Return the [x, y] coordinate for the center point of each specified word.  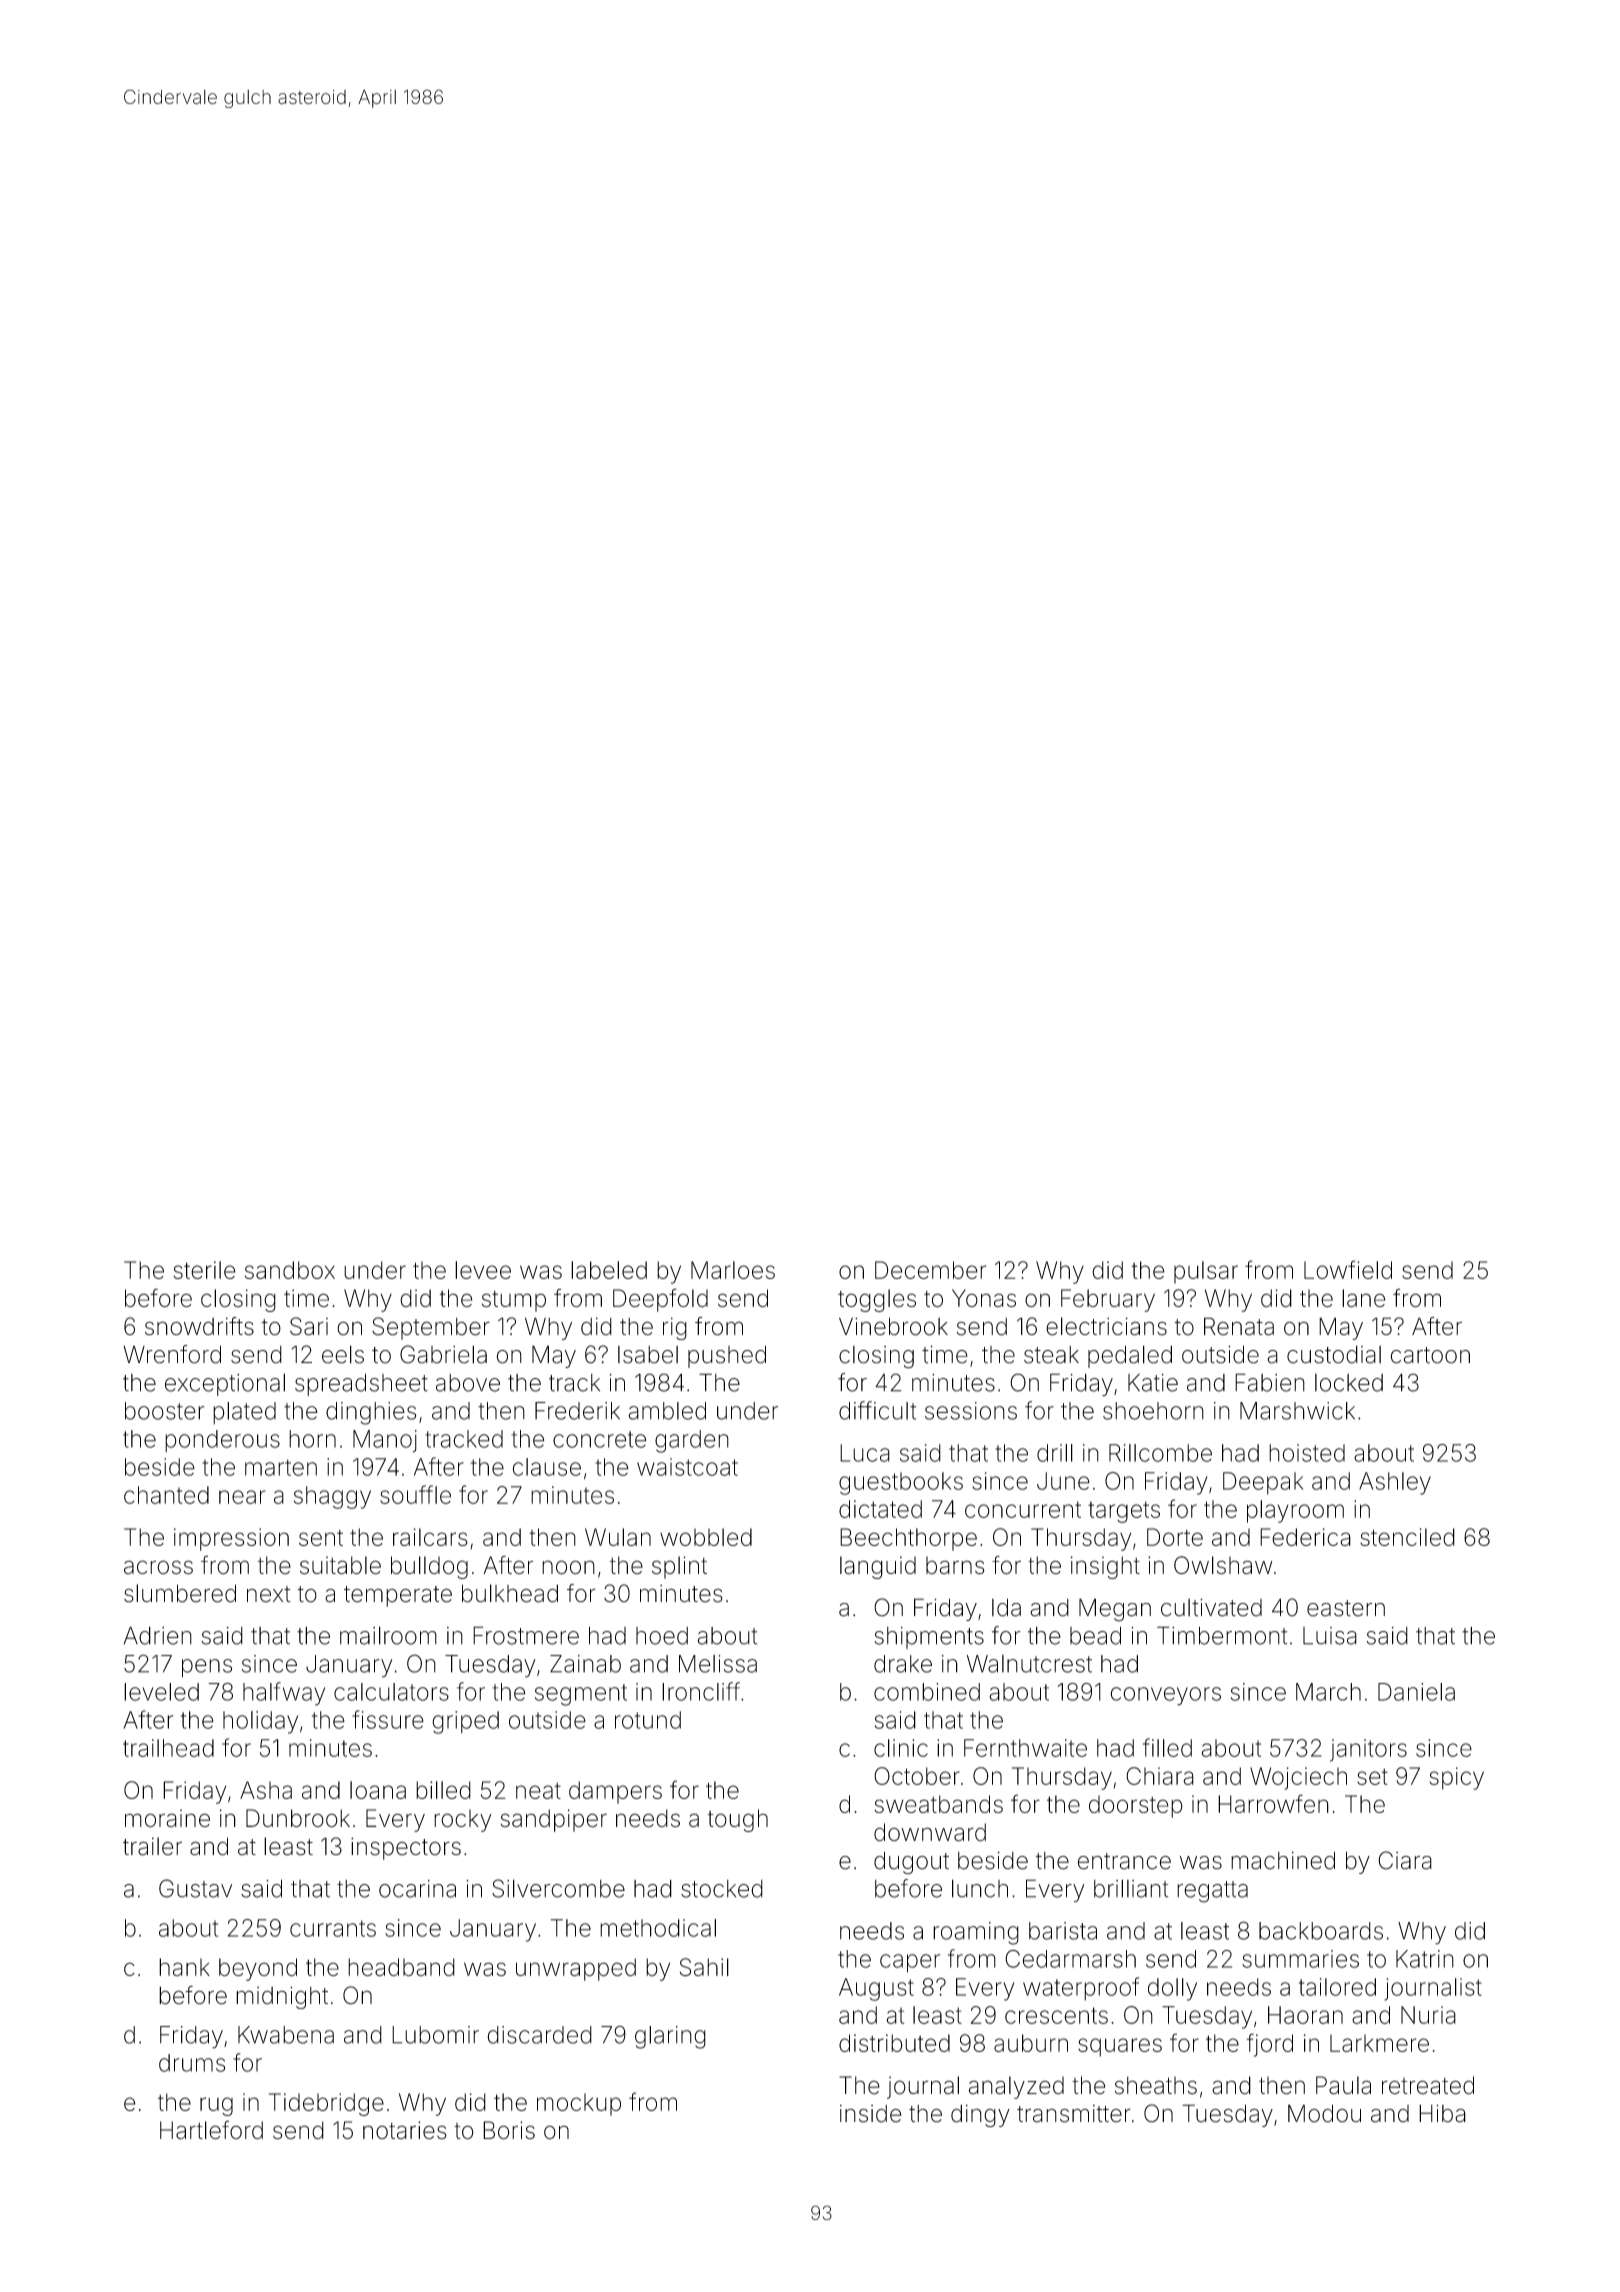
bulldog [429, 1567]
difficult [877, 1410]
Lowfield [1348, 1269]
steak [1051, 1355]
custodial [1334, 1354]
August [876, 1989]
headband [401, 1967]
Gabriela [443, 1354]
